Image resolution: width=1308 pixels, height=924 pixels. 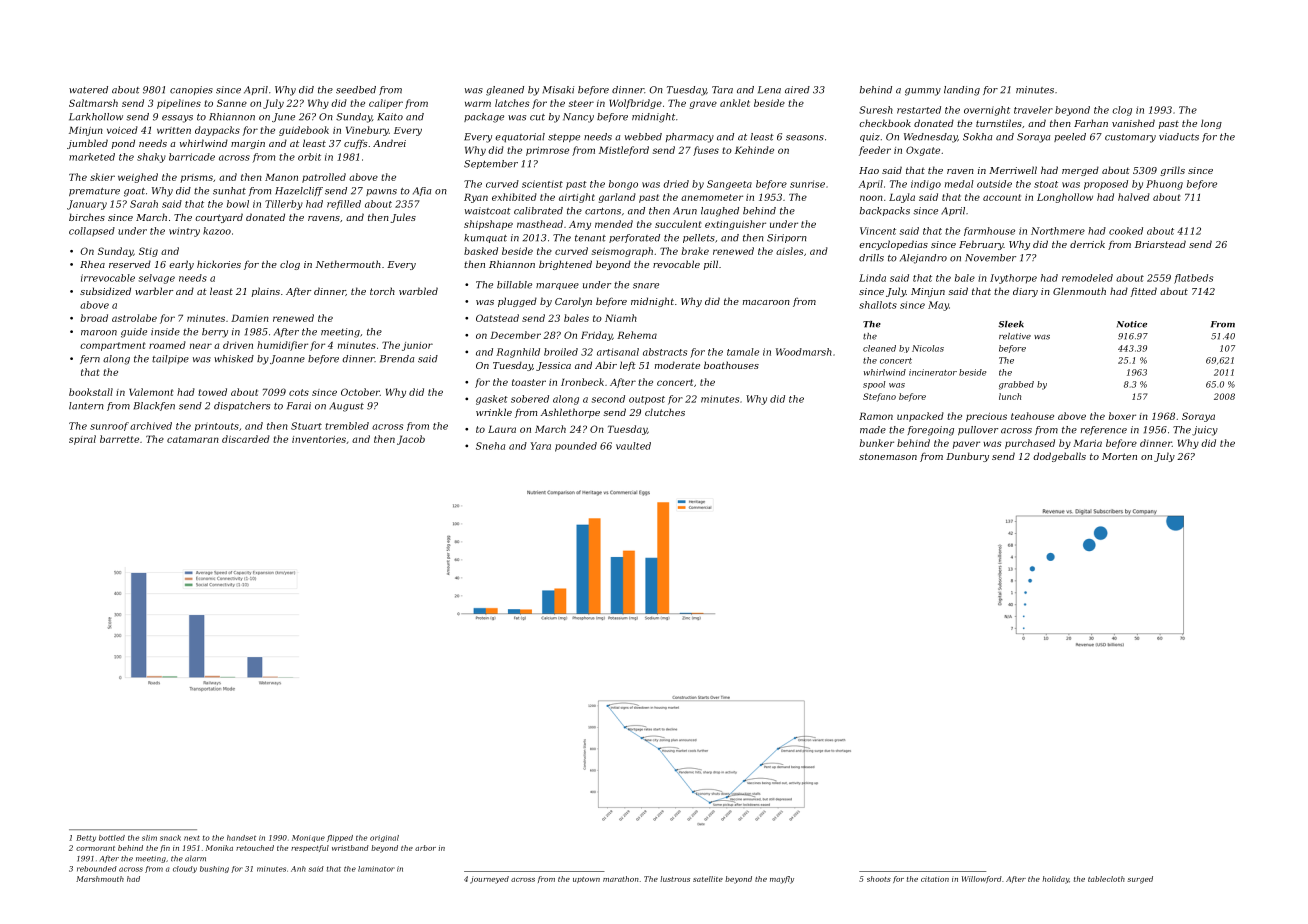 I want to click on noon, so click(x=871, y=198).
